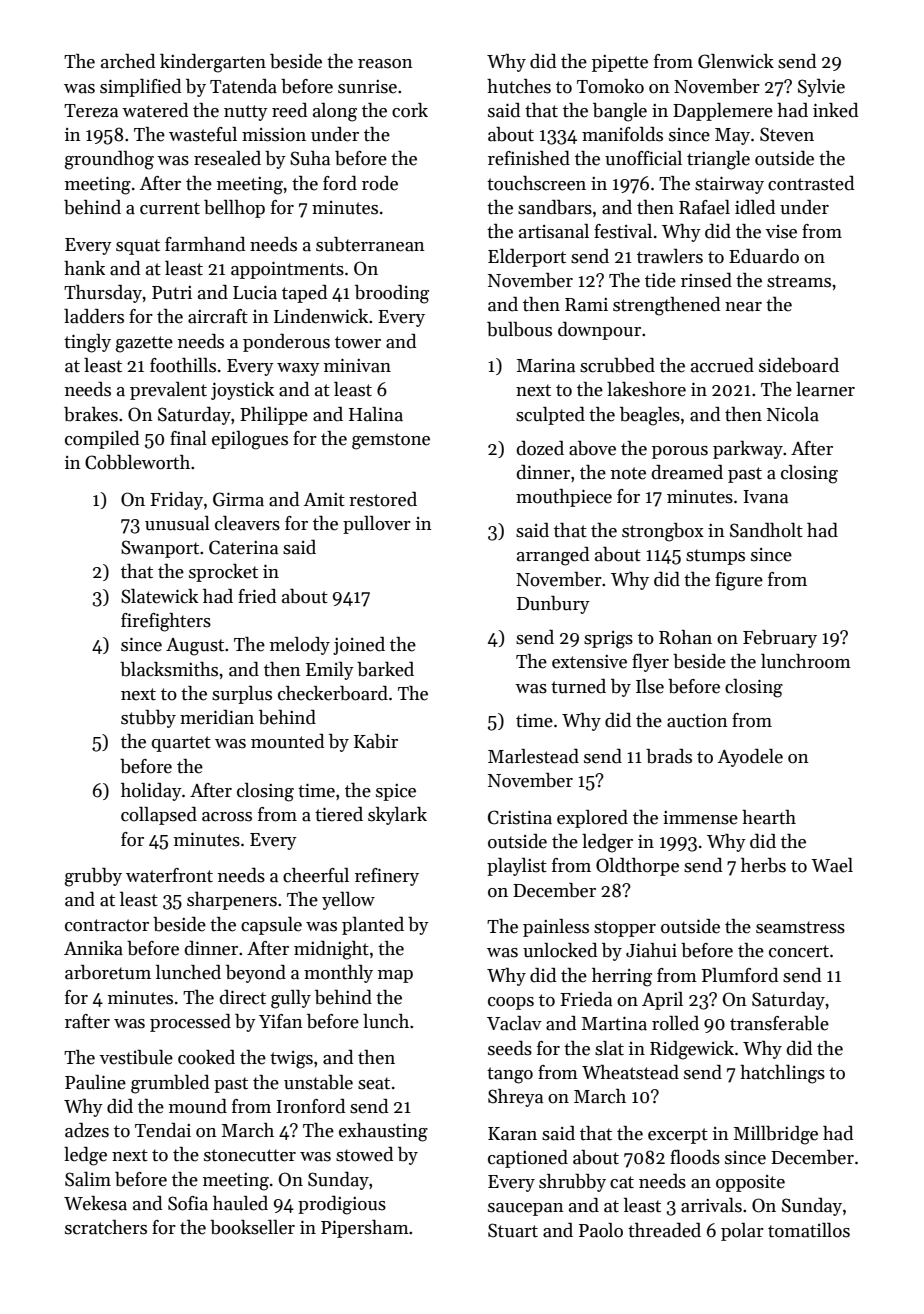  What do you see at coordinates (376, 741) in the page?
I see `Kabir` at bounding box center [376, 741].
